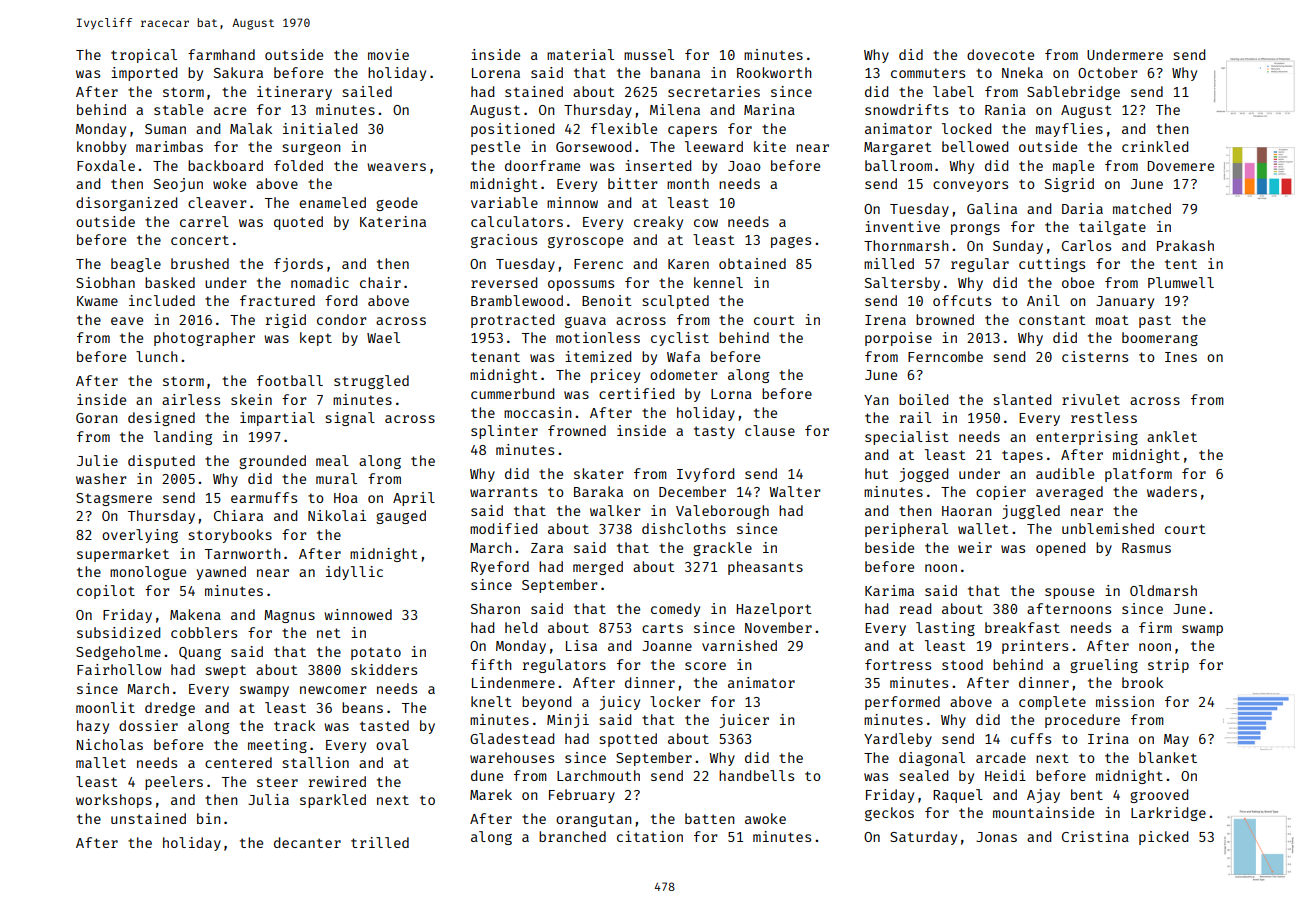 The width and height of the screenshot is (1308, 924). Describe the element at coordinates (96, 418) in the screenshot. I see `Goran` at that location.
